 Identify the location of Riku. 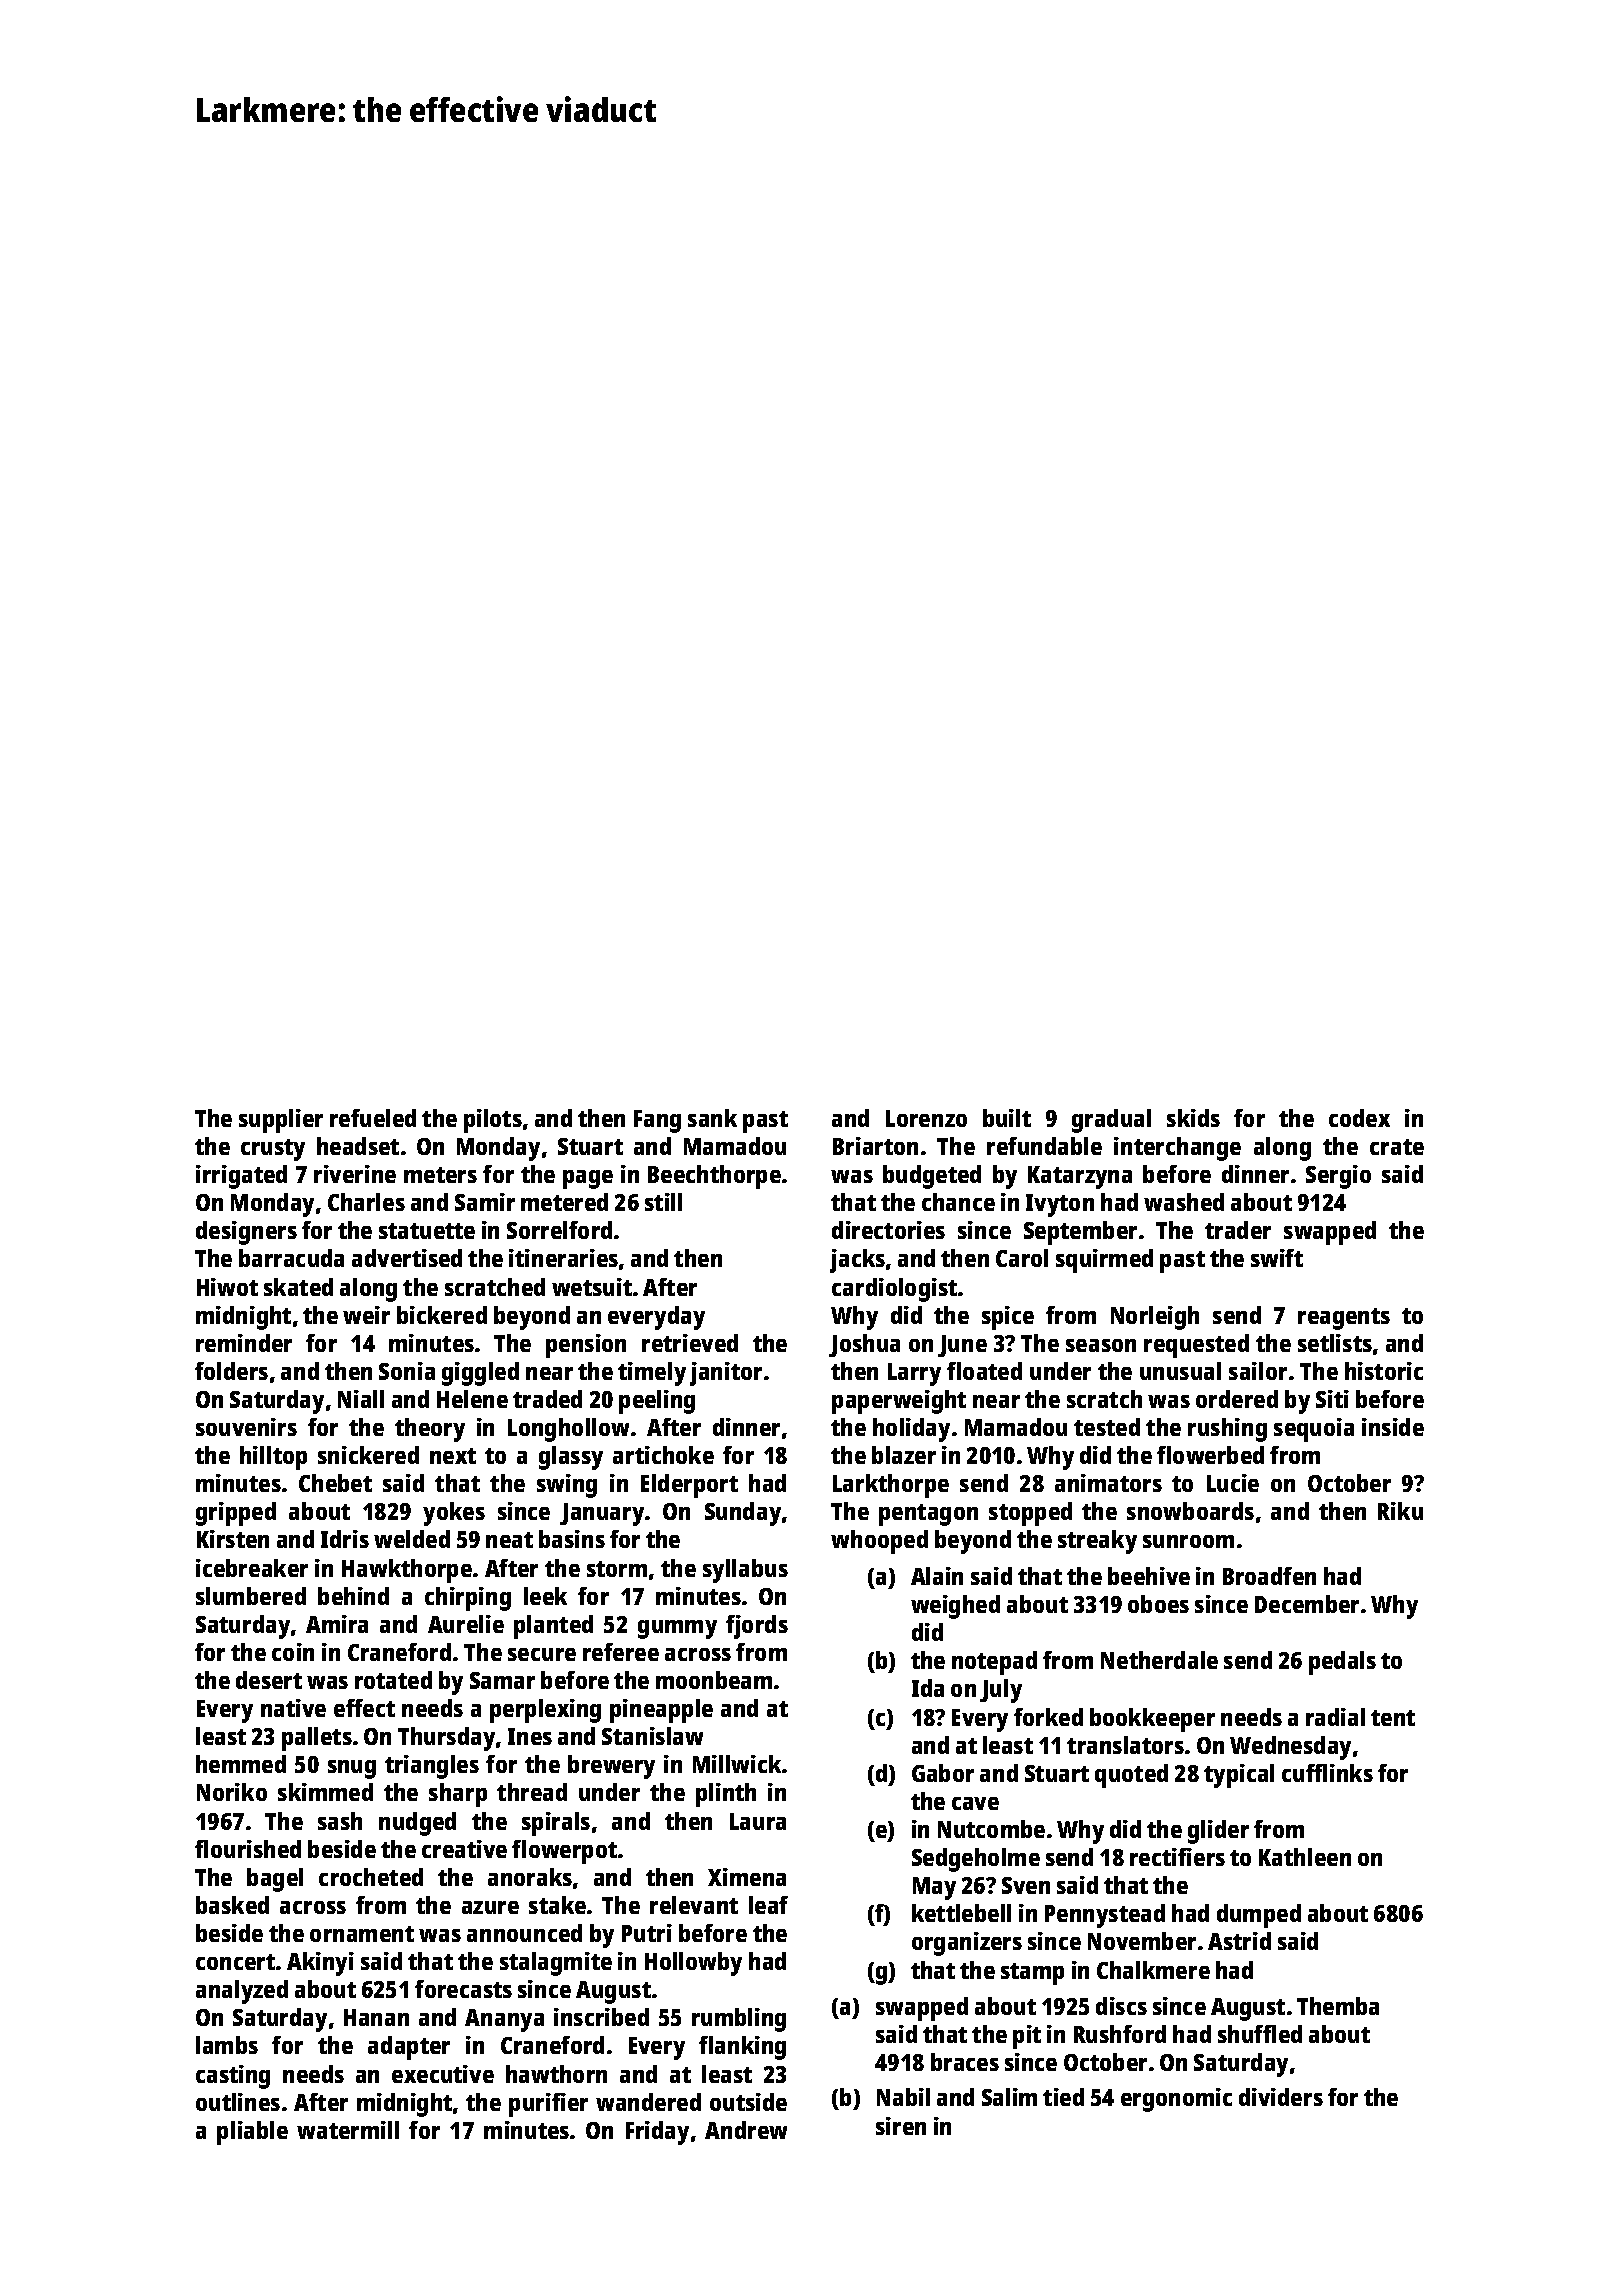
(1400, 1511).
